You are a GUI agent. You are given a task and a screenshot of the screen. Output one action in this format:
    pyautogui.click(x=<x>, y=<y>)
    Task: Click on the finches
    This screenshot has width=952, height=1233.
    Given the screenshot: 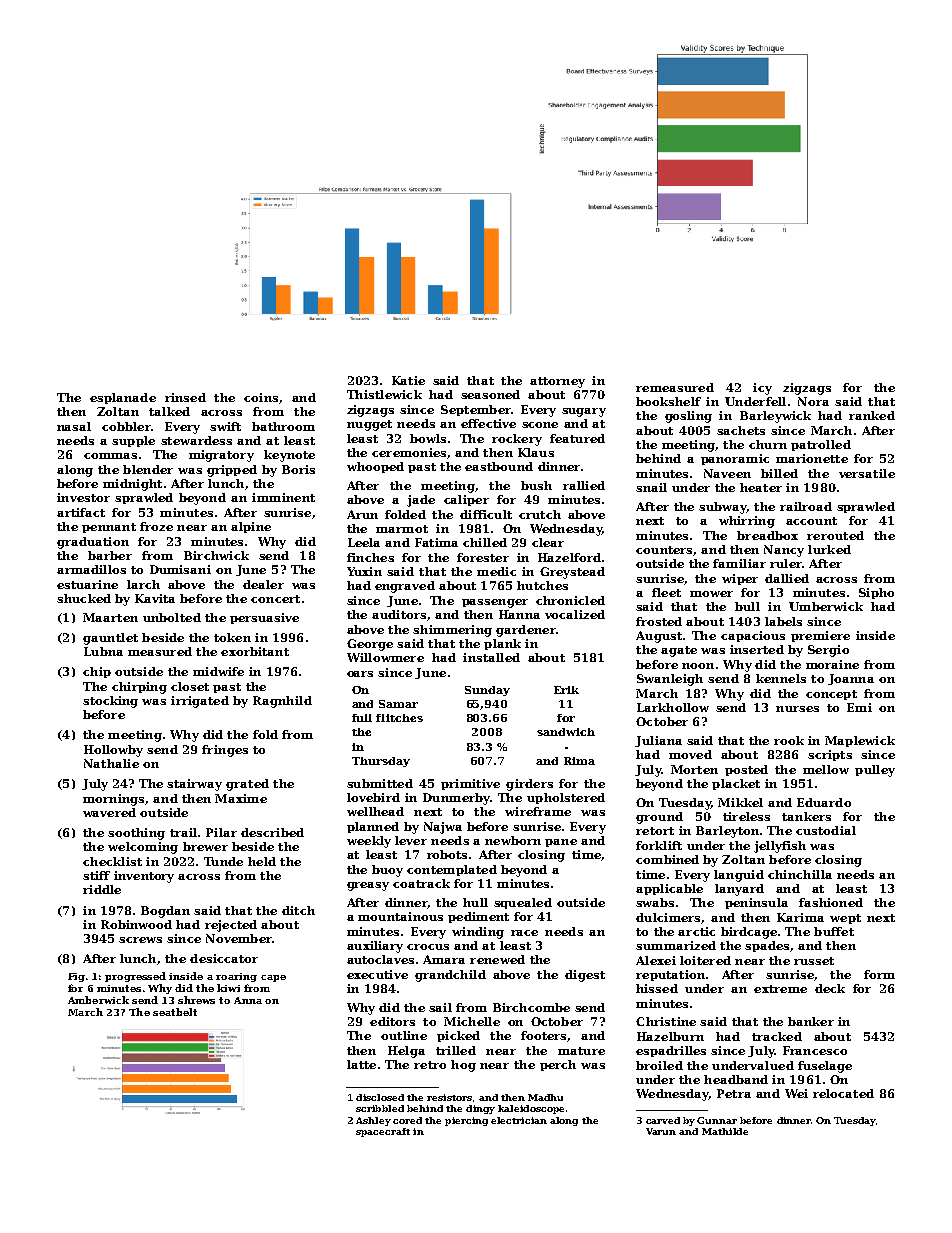 What is the action you would take?
    pyautogui.click(x=370, y=557)
